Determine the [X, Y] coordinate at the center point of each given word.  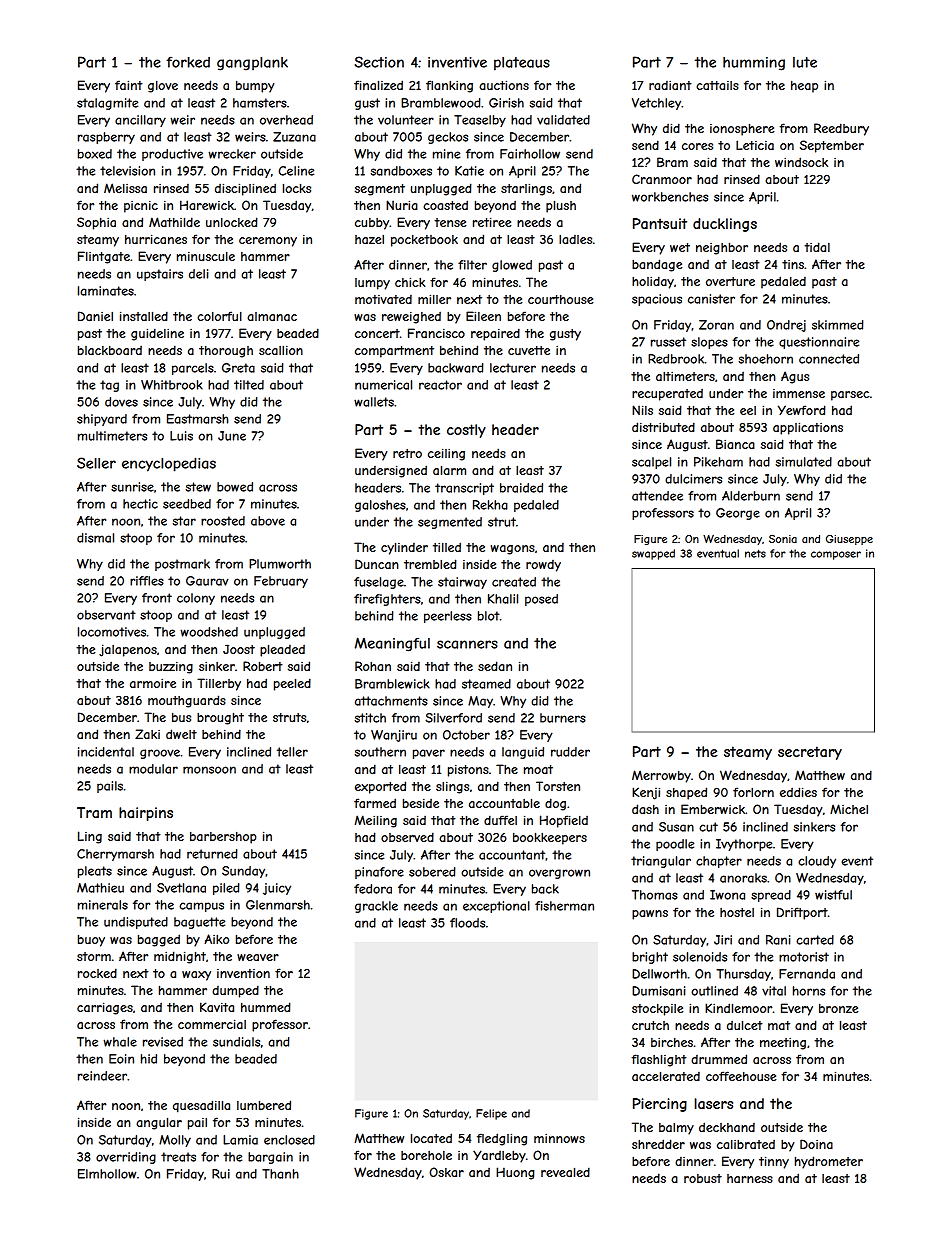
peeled [292, 684]
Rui [221, 1174]
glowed [512, 266]
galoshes [380, 506]
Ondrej [786, 326]
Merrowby [661, 776]
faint [129, 85]
